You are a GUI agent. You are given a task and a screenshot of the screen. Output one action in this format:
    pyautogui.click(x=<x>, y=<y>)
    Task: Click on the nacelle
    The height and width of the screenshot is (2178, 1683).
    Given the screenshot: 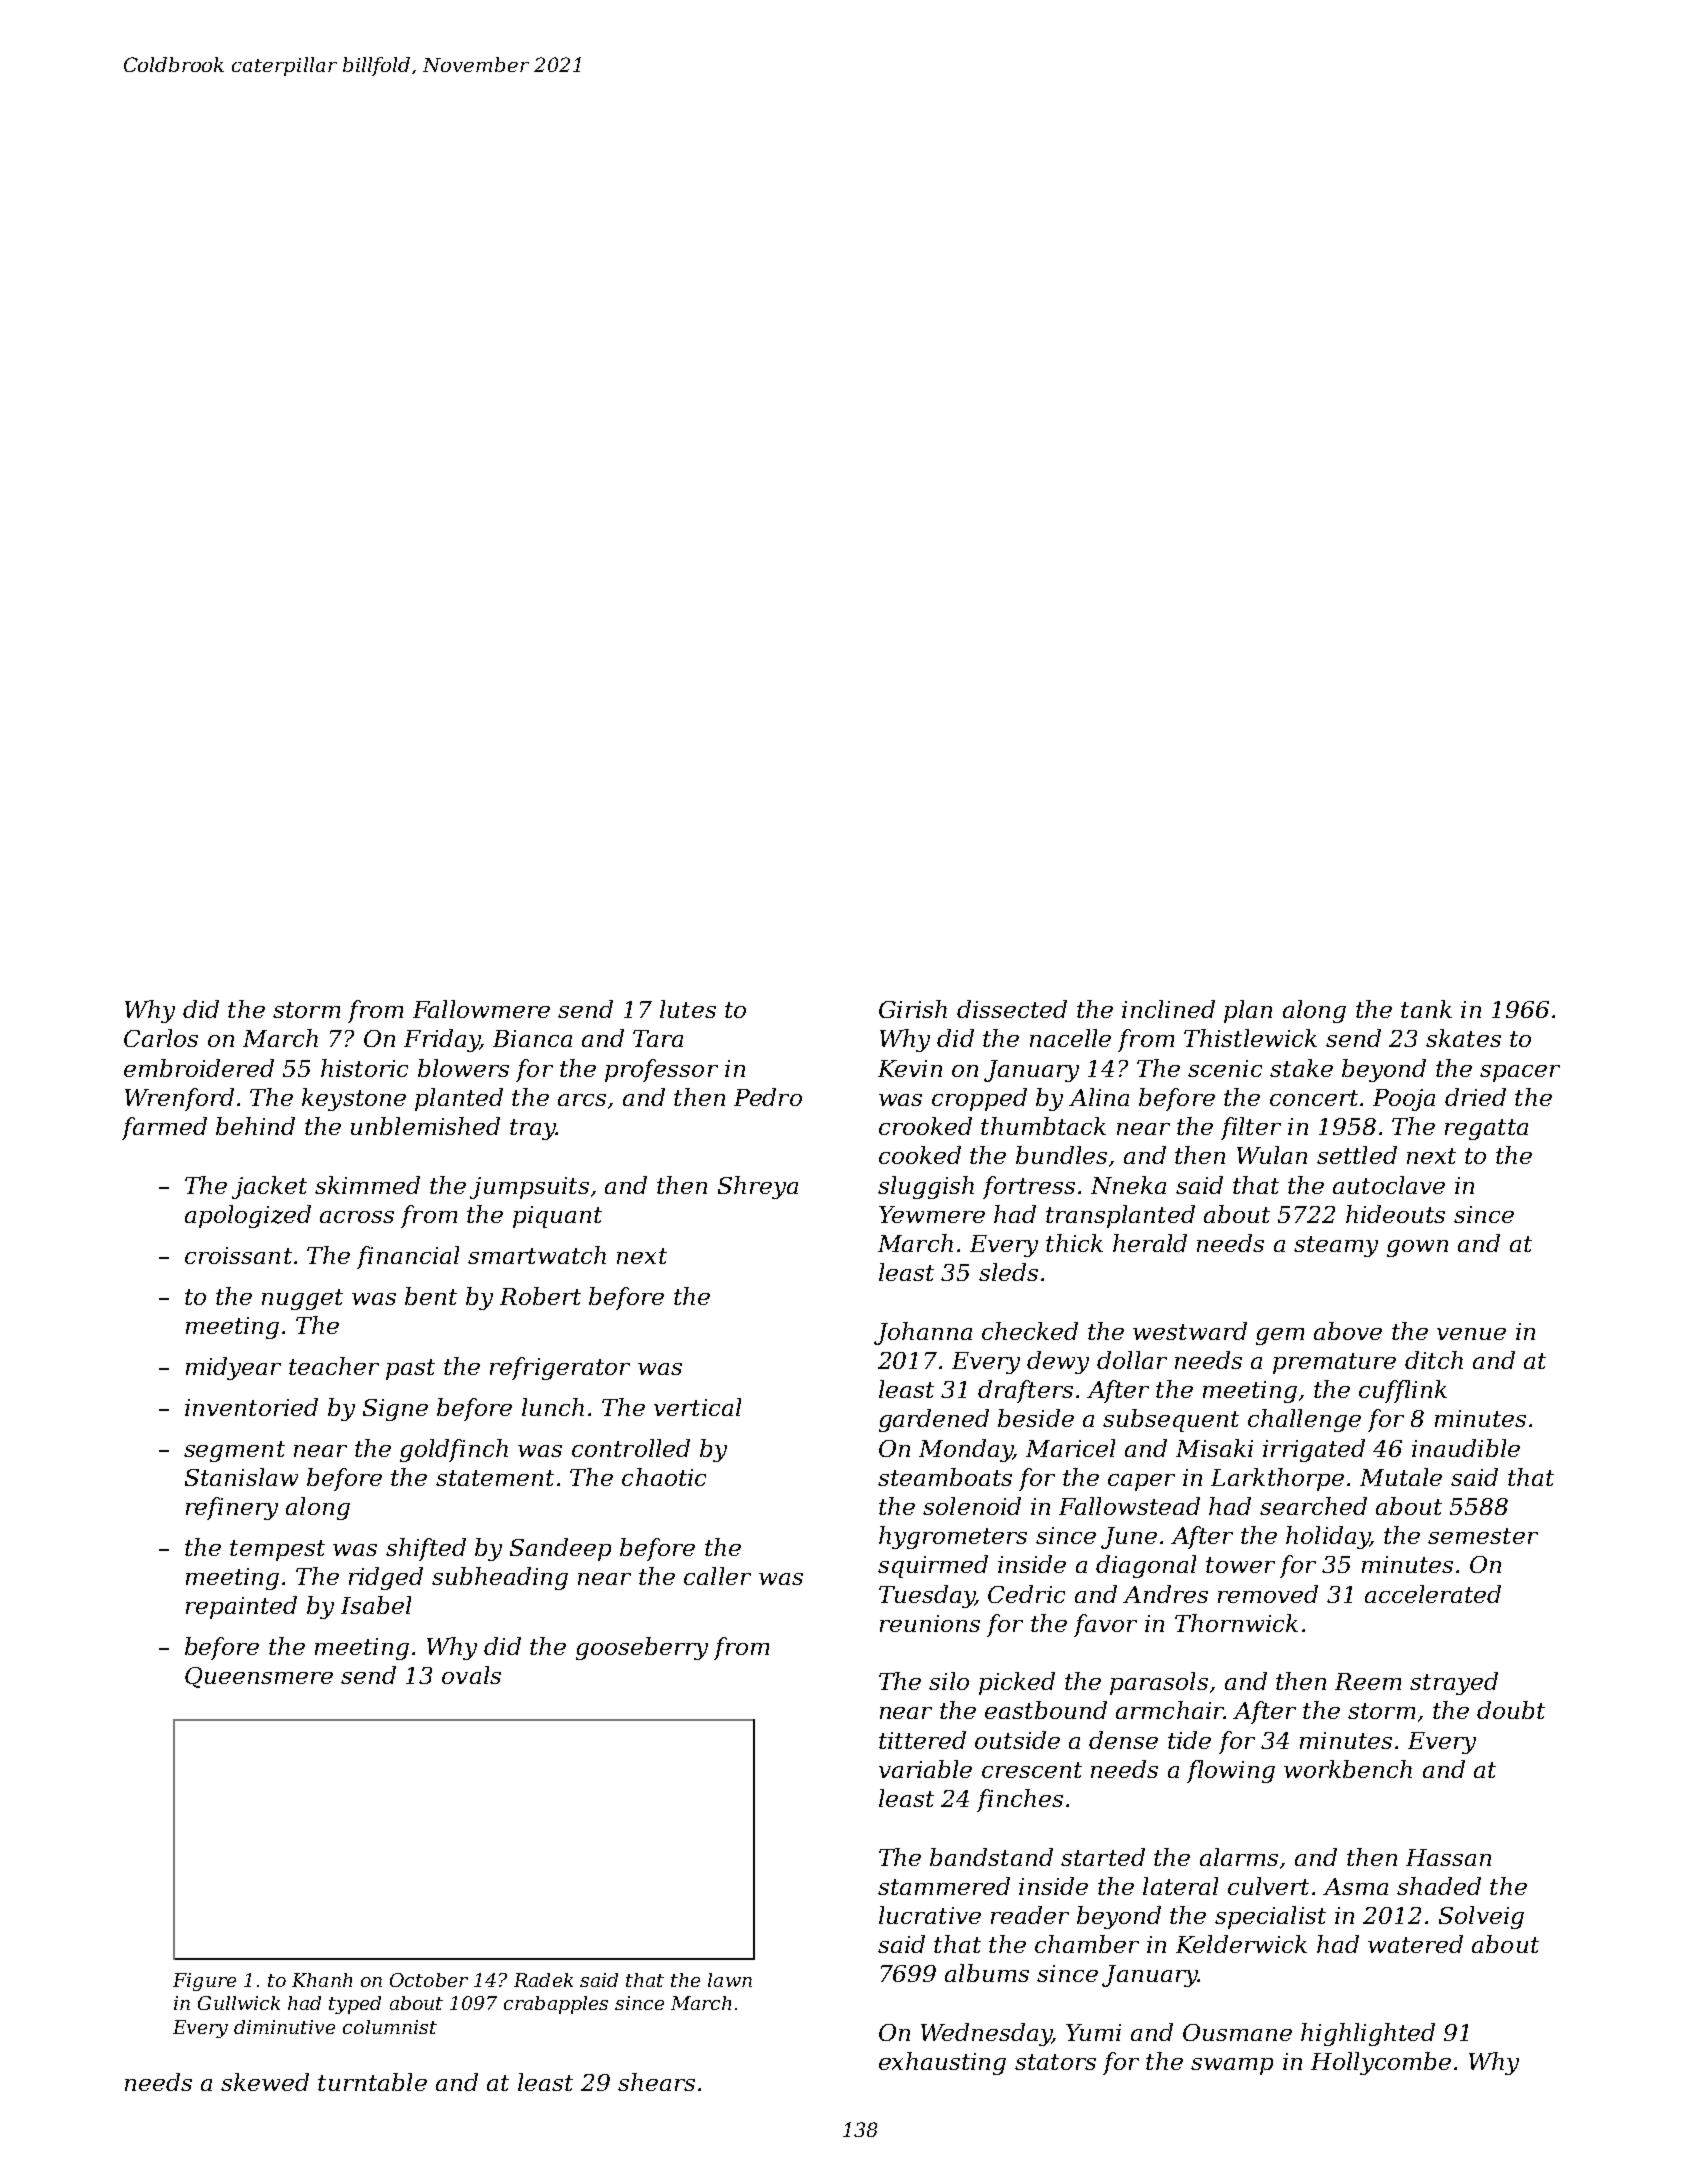 What is the action you would take?
    pyautogui.click(x=1070, y=1038)
